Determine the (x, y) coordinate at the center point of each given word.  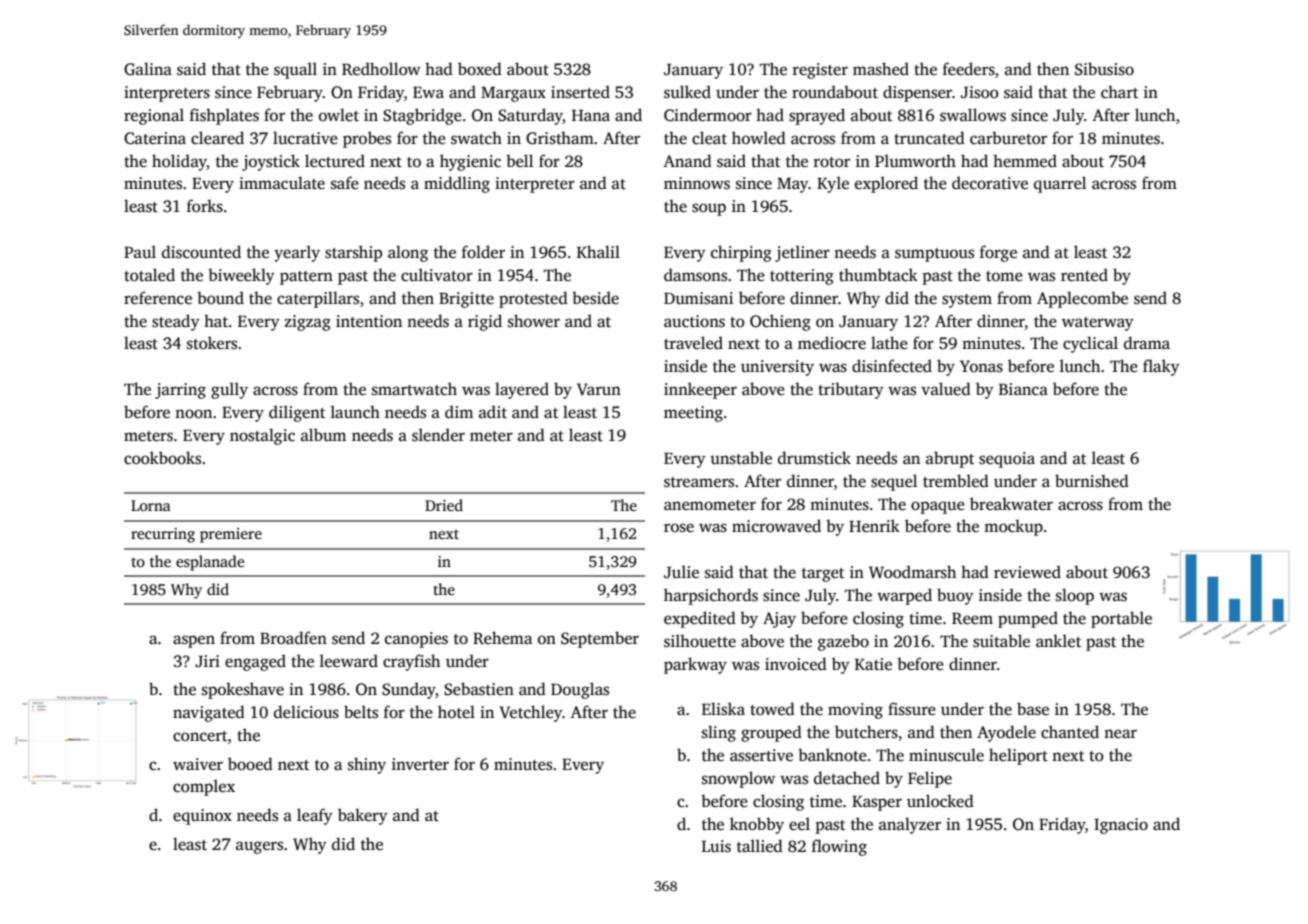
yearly (297, 253)
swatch (476, 138)
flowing (839, 847)
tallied (760, 846)
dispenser (917, 93)
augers (259, 847)
